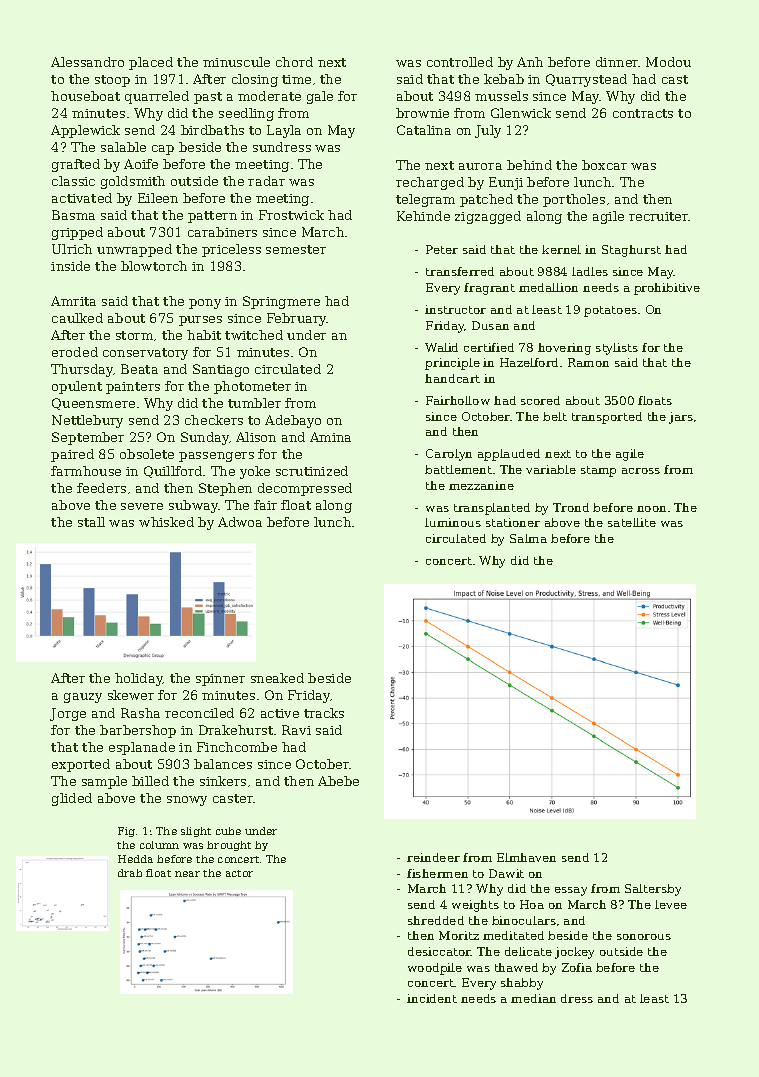  What do you see at coordinates (455, 309) in the screenshot?
I see `instructor` at bounding box center [455, 309].
